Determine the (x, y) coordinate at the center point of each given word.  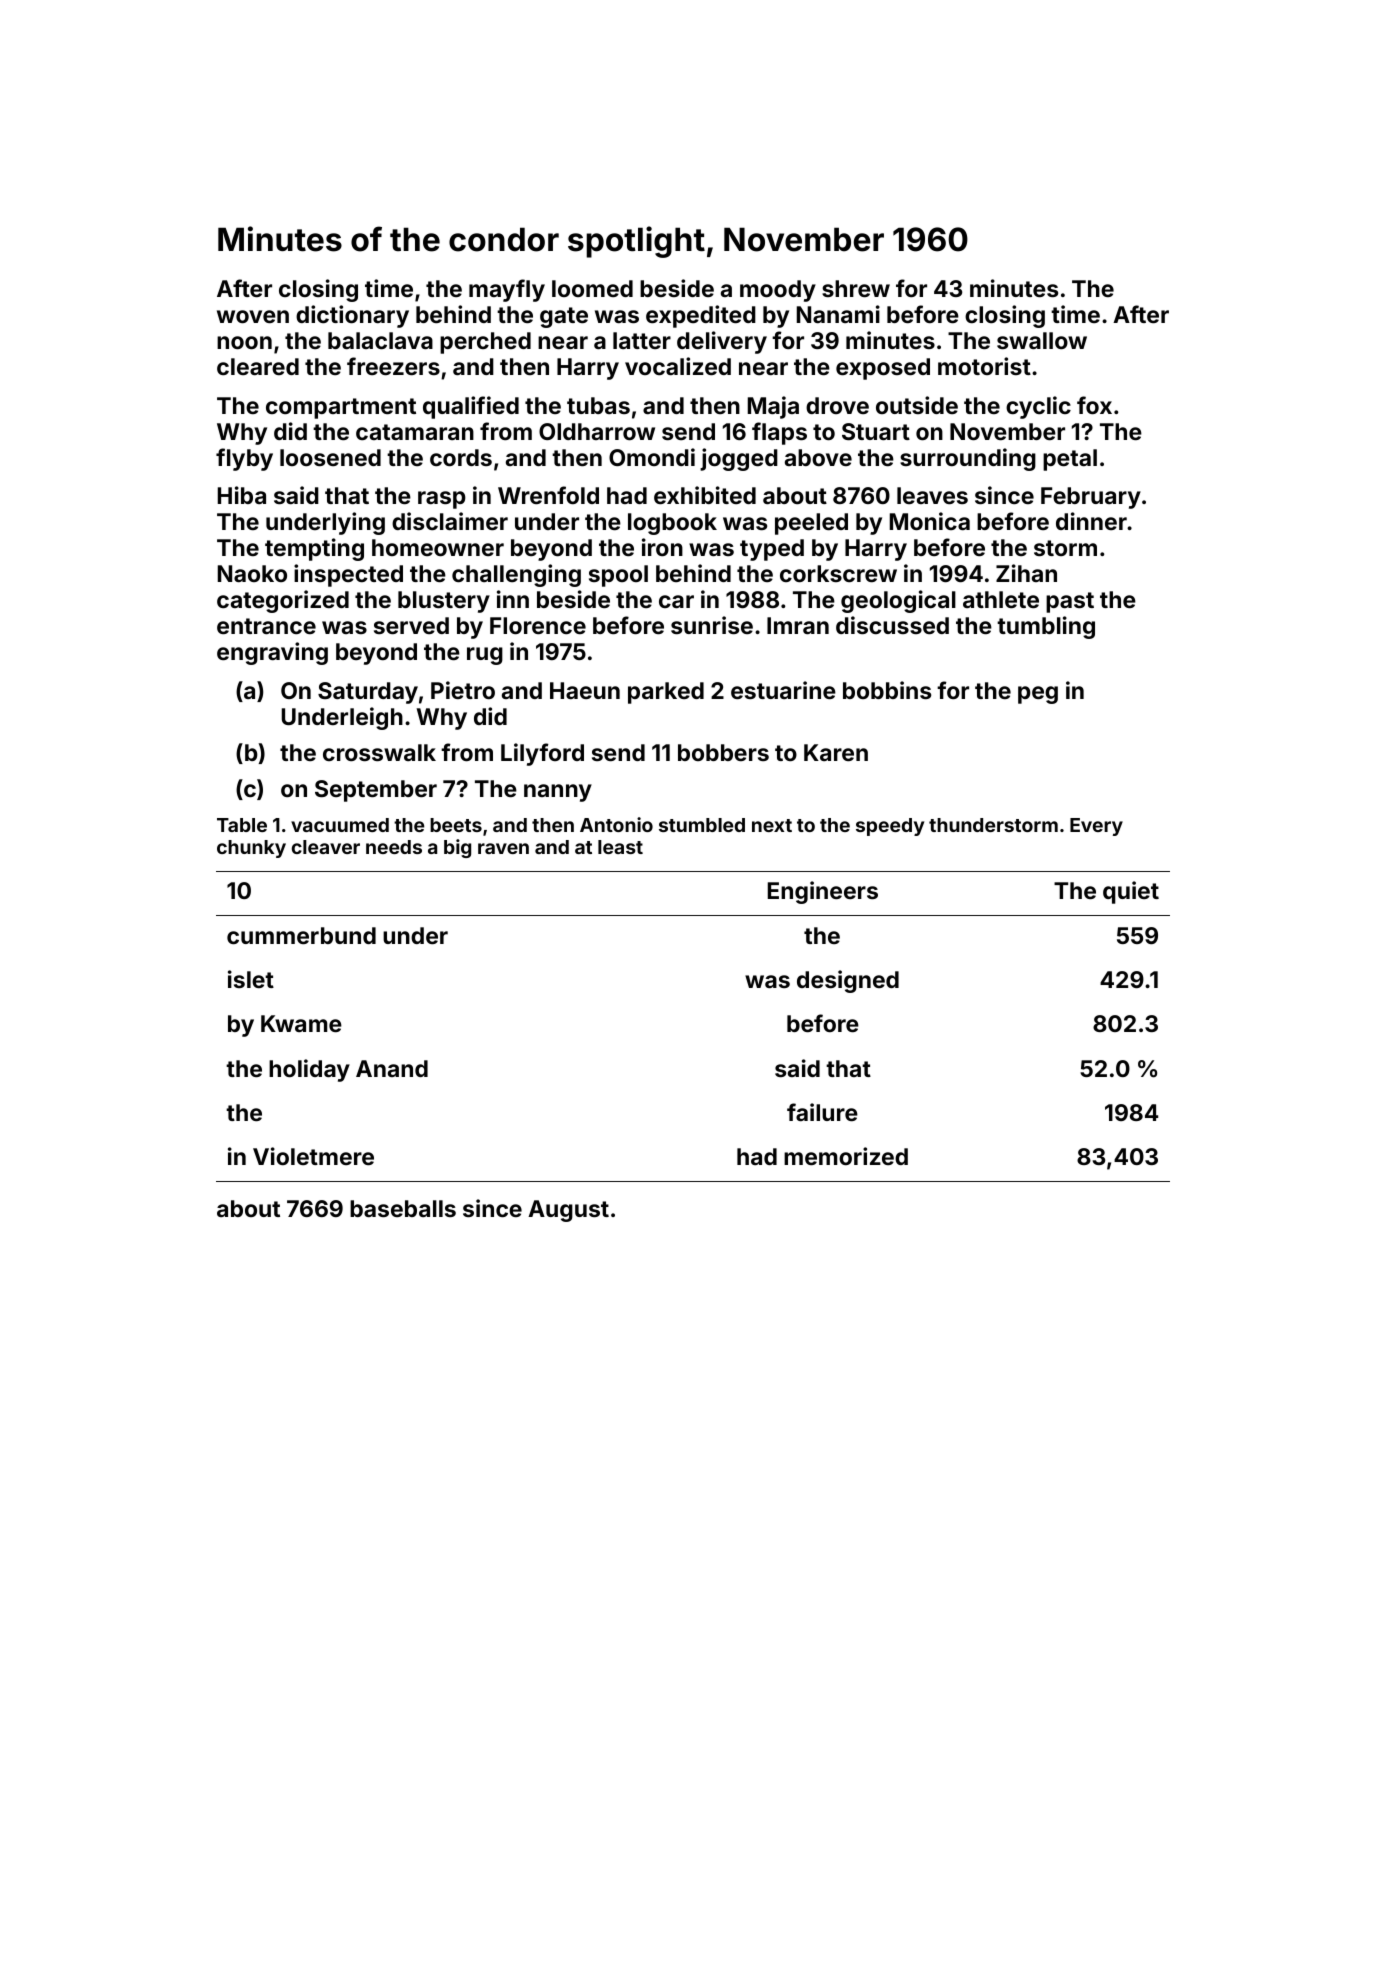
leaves (932, 495)
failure (822, 1112)
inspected (348, 575)
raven (503, 848)
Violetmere (313, 1156)
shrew (856, 288)
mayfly (507, 290)
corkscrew (838, 573)
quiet (1131, 892)
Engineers (823, 892)
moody (778, 291)
